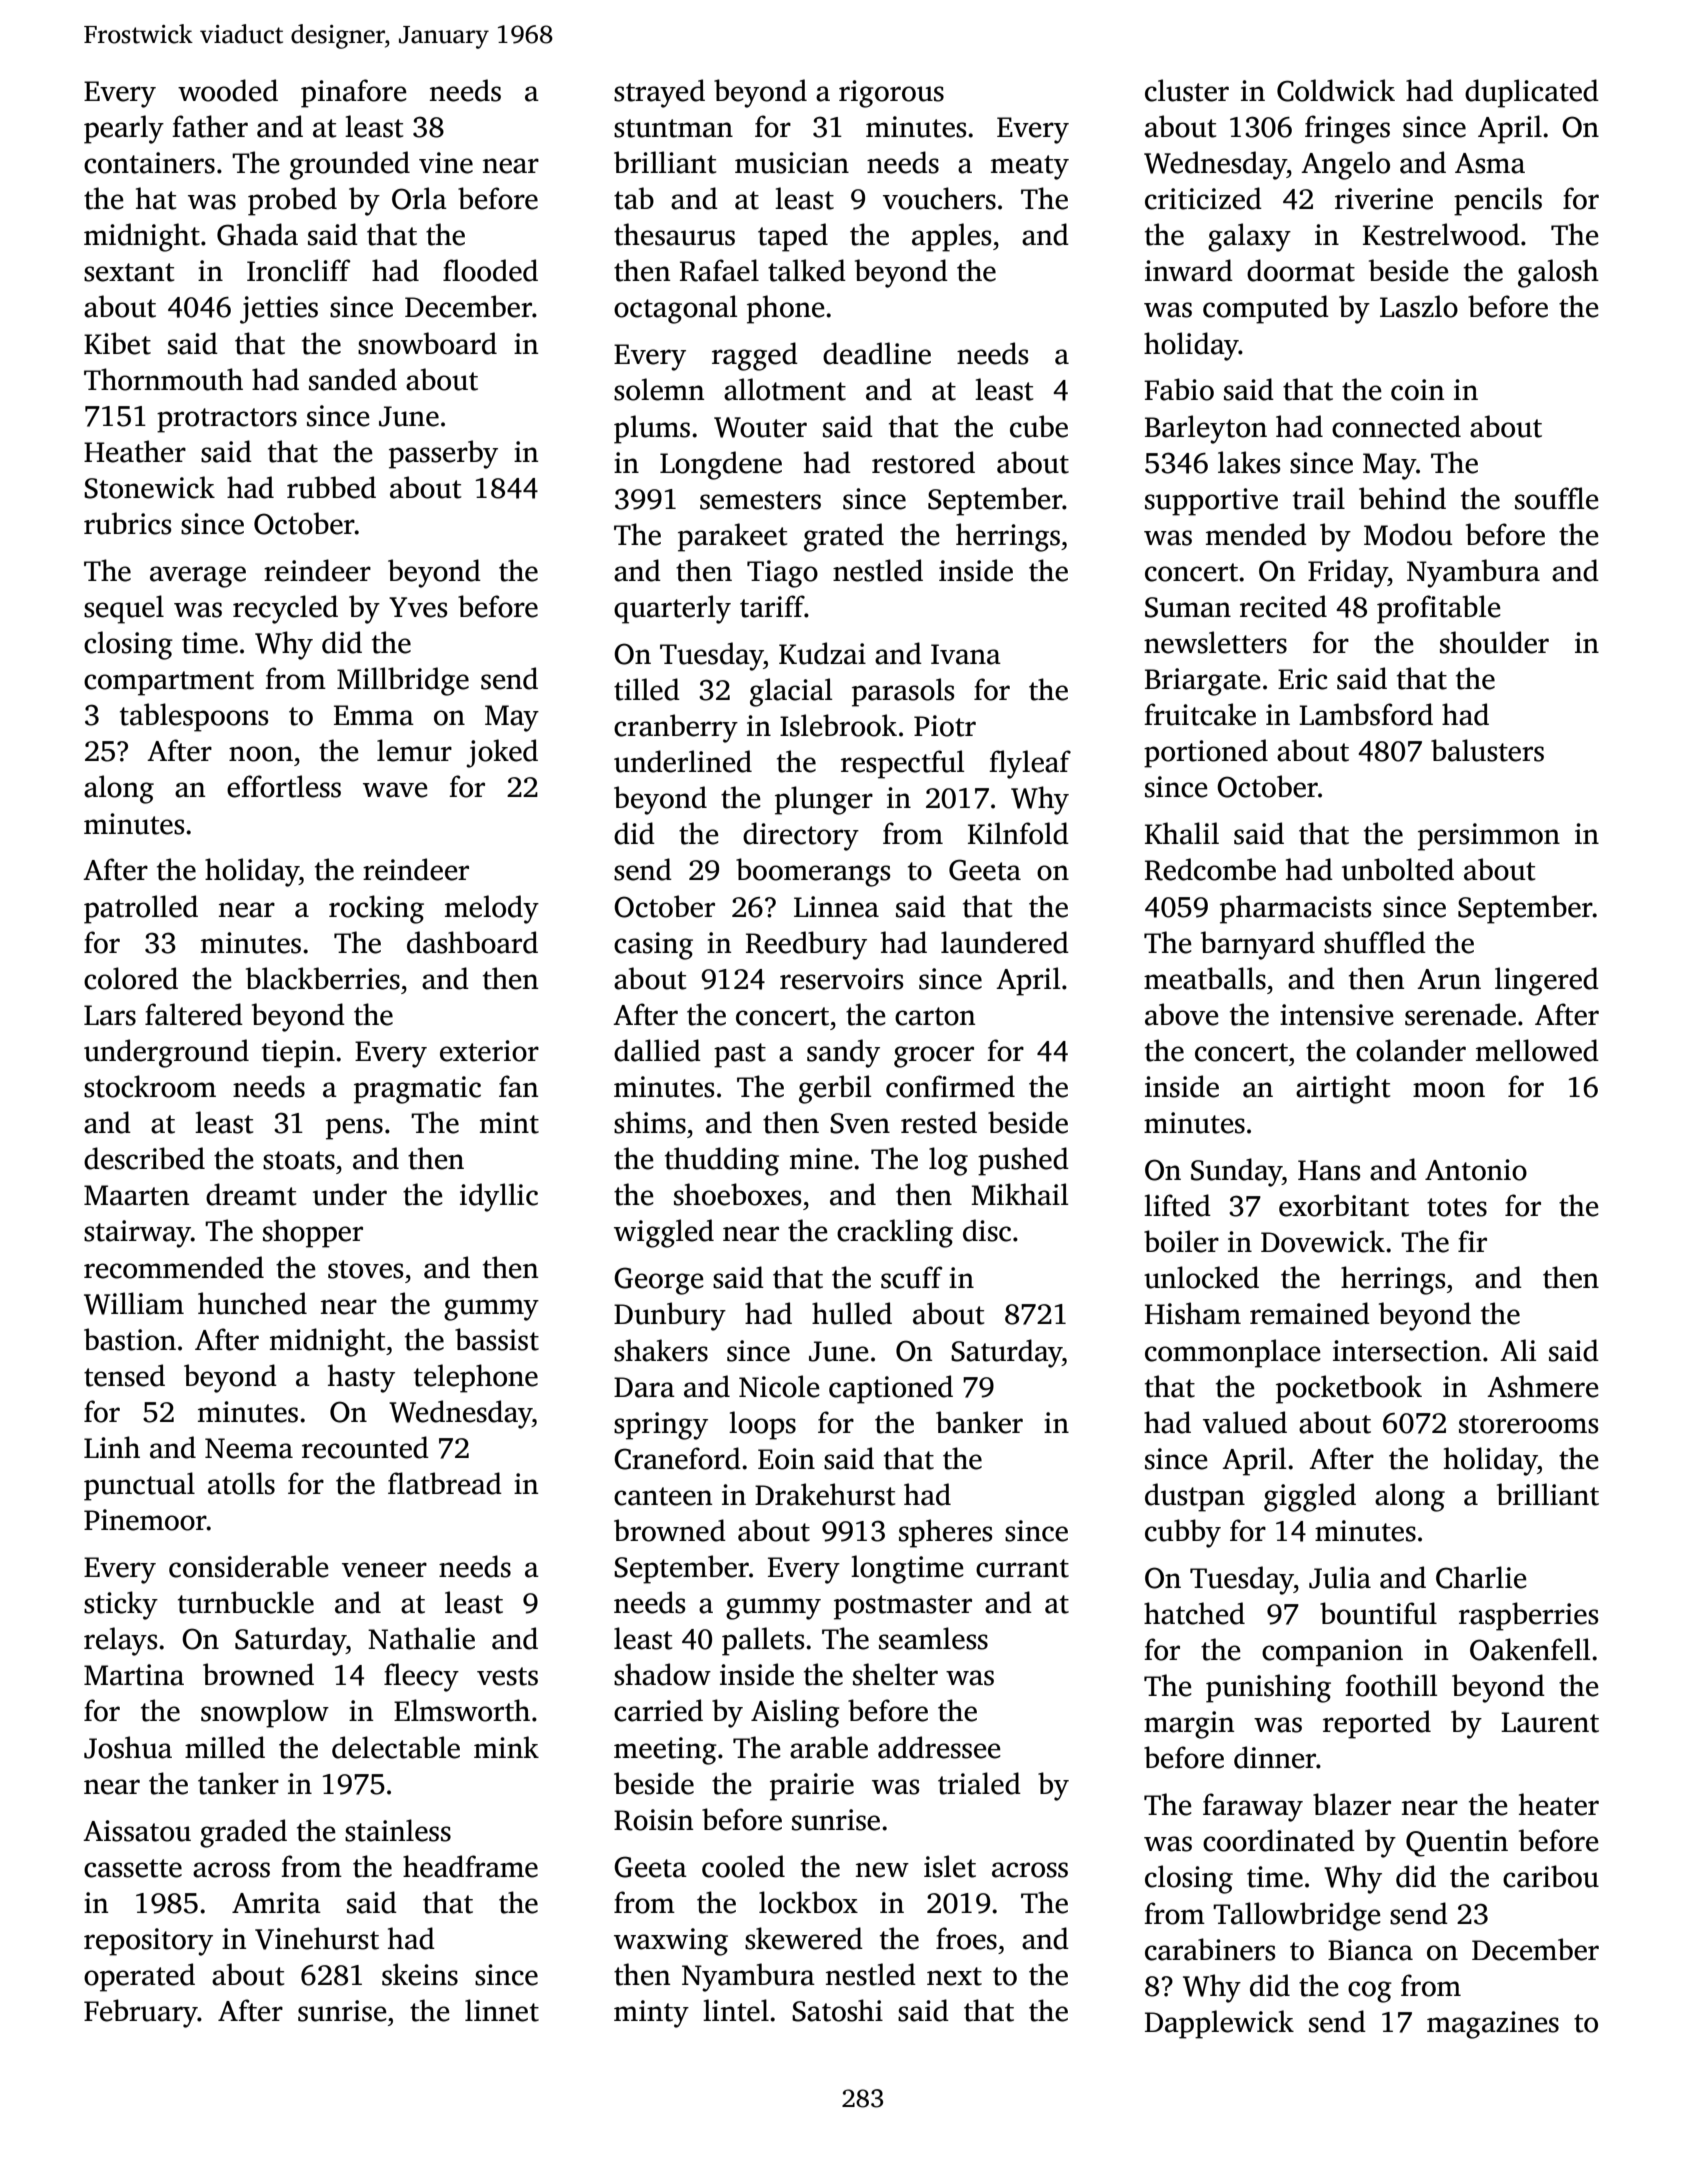 The height and width of the screenshot is (2178, 1683). What do you see at coordinates (813, 872) in the screenshot?
I see `boomerangs` at bounding box center [813, 872].
